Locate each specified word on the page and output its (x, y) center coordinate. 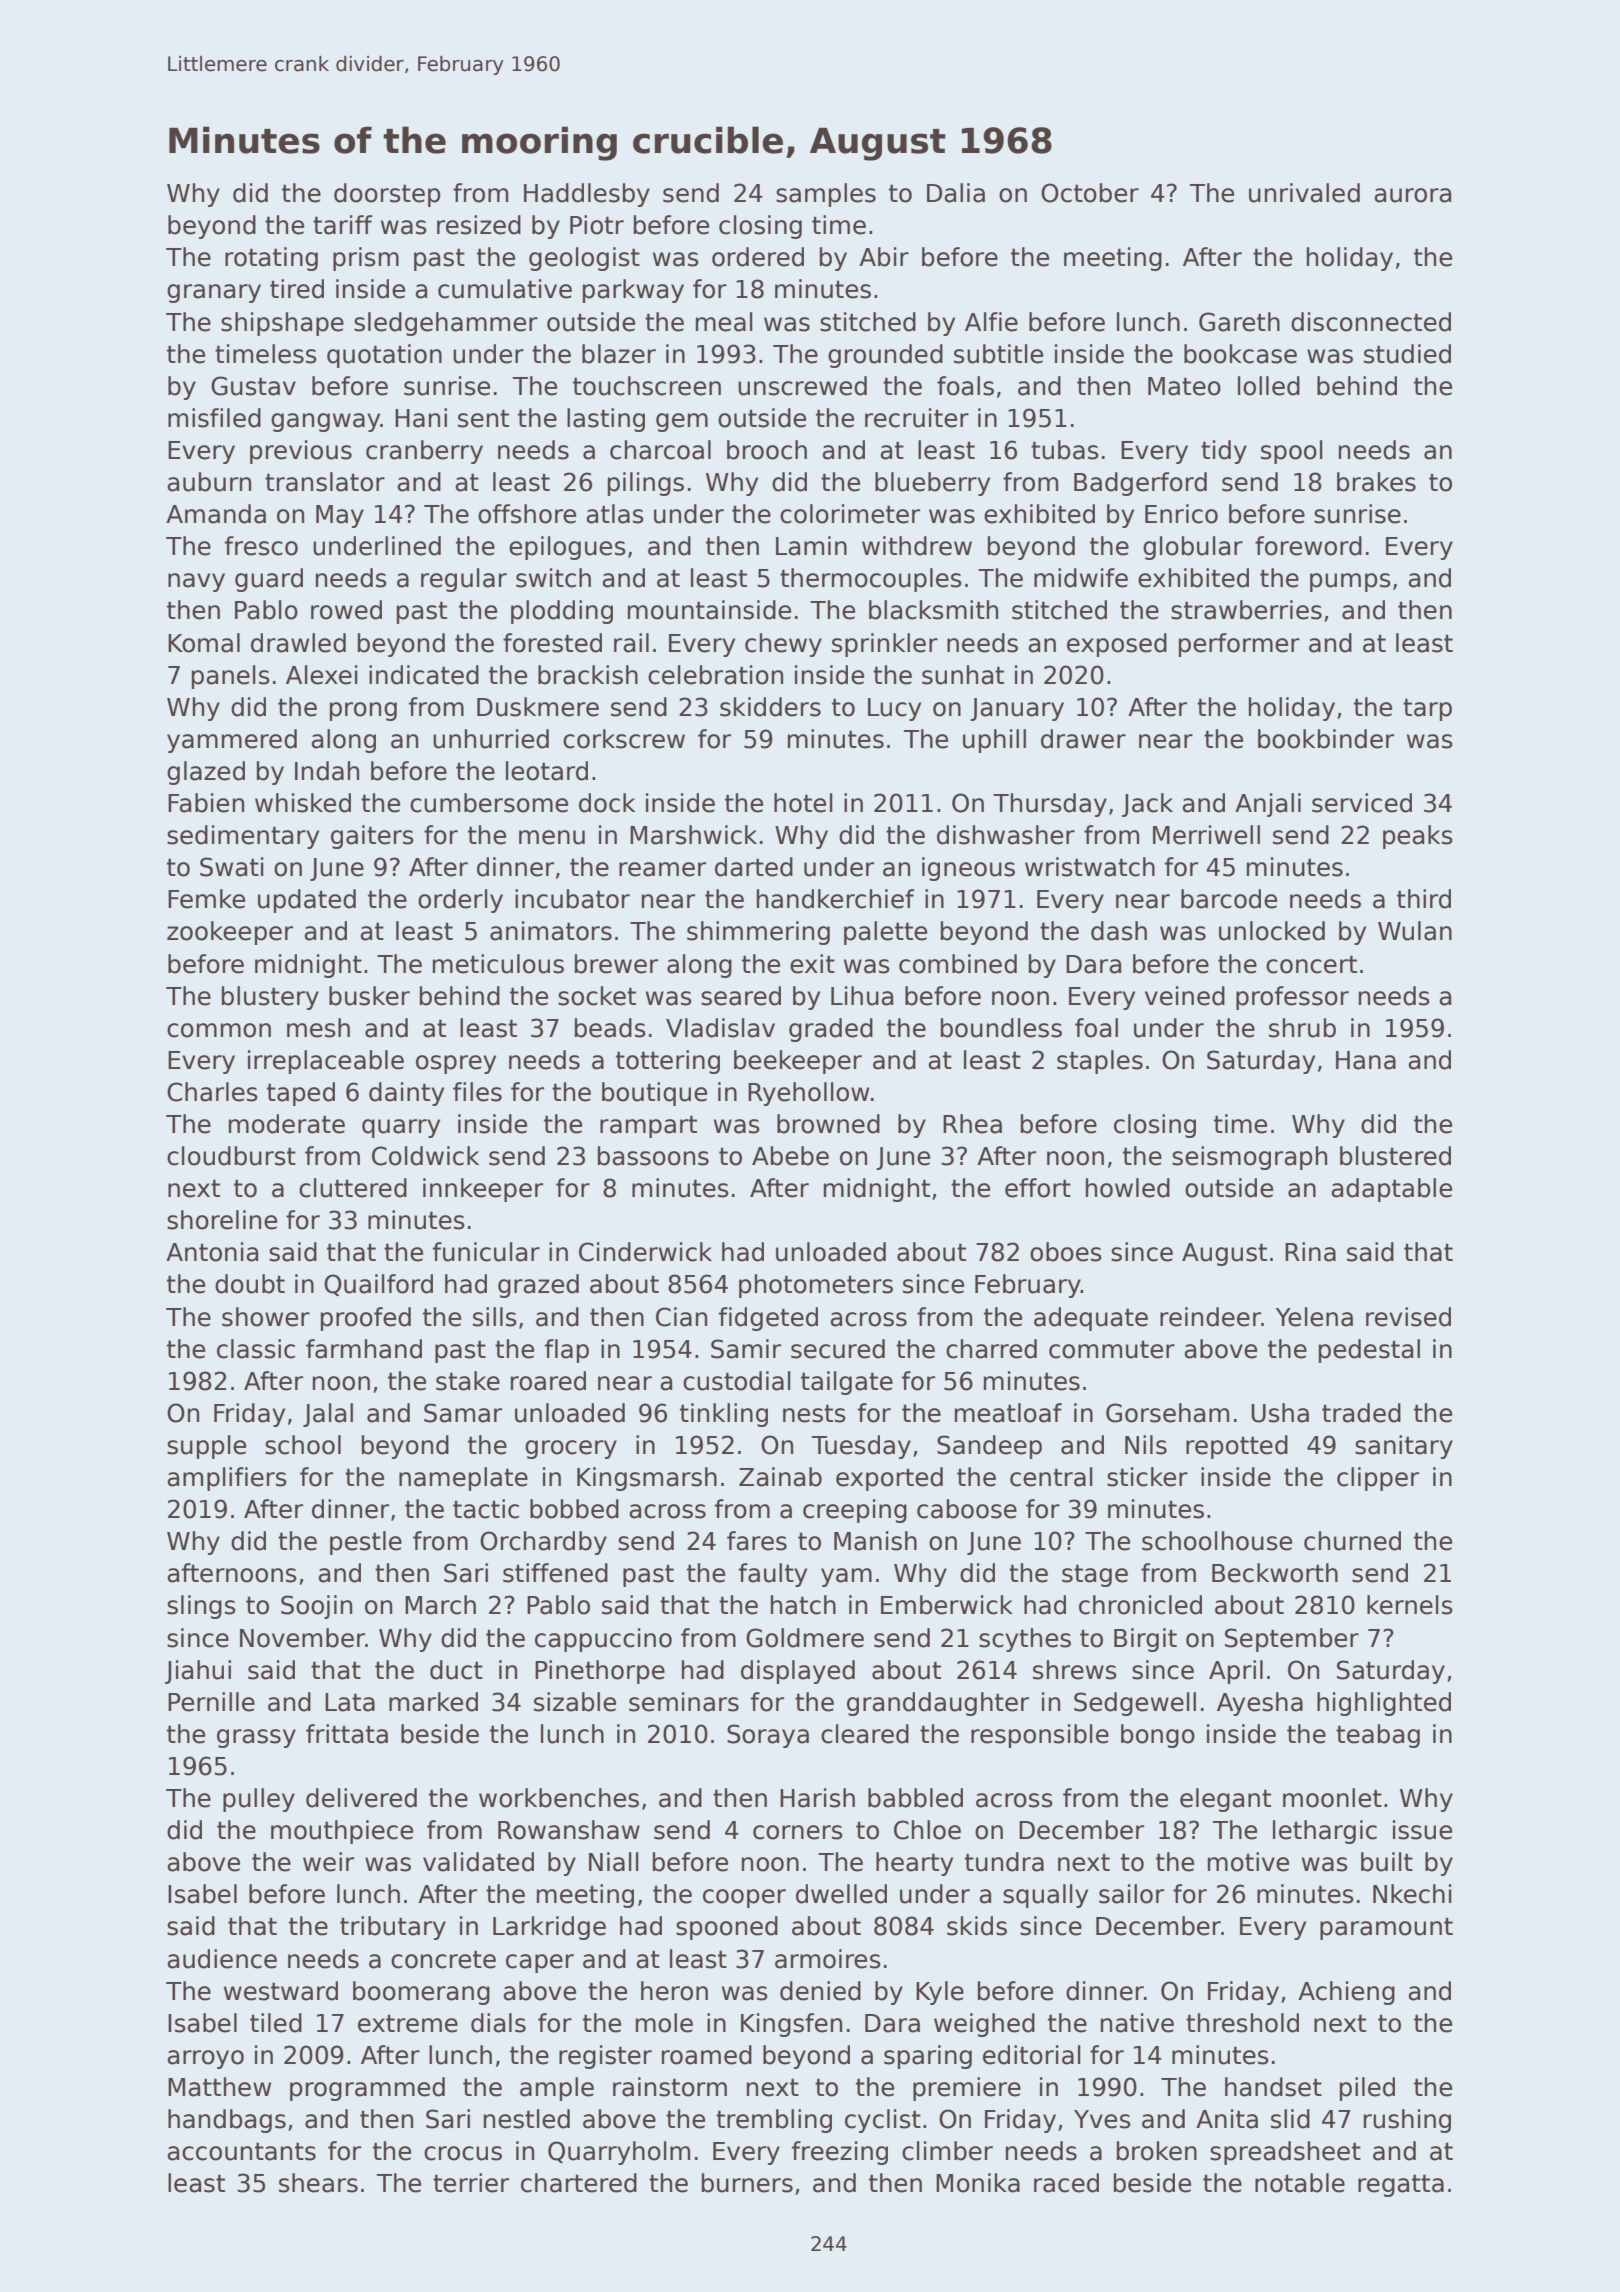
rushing (1407, 2121)
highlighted (1384, 1704)
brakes (1376, 482)
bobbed (574, 1509)
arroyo (205, 2059)
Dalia (956, 193)
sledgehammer (446, 324)
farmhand (364, 1349)
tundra (1004, 1862)
